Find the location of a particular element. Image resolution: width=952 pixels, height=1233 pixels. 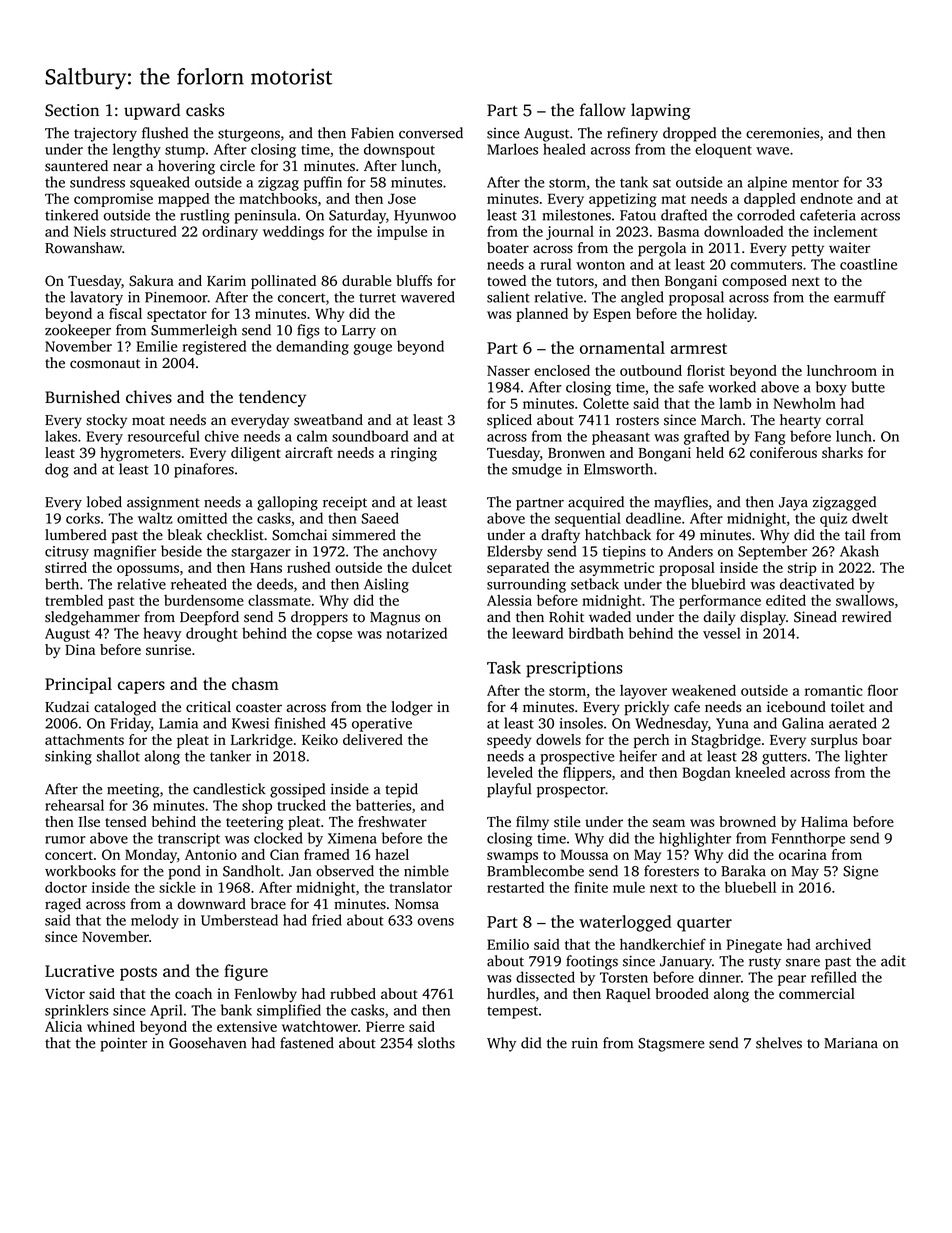

enclosed is located at coordinates (562, 370).
